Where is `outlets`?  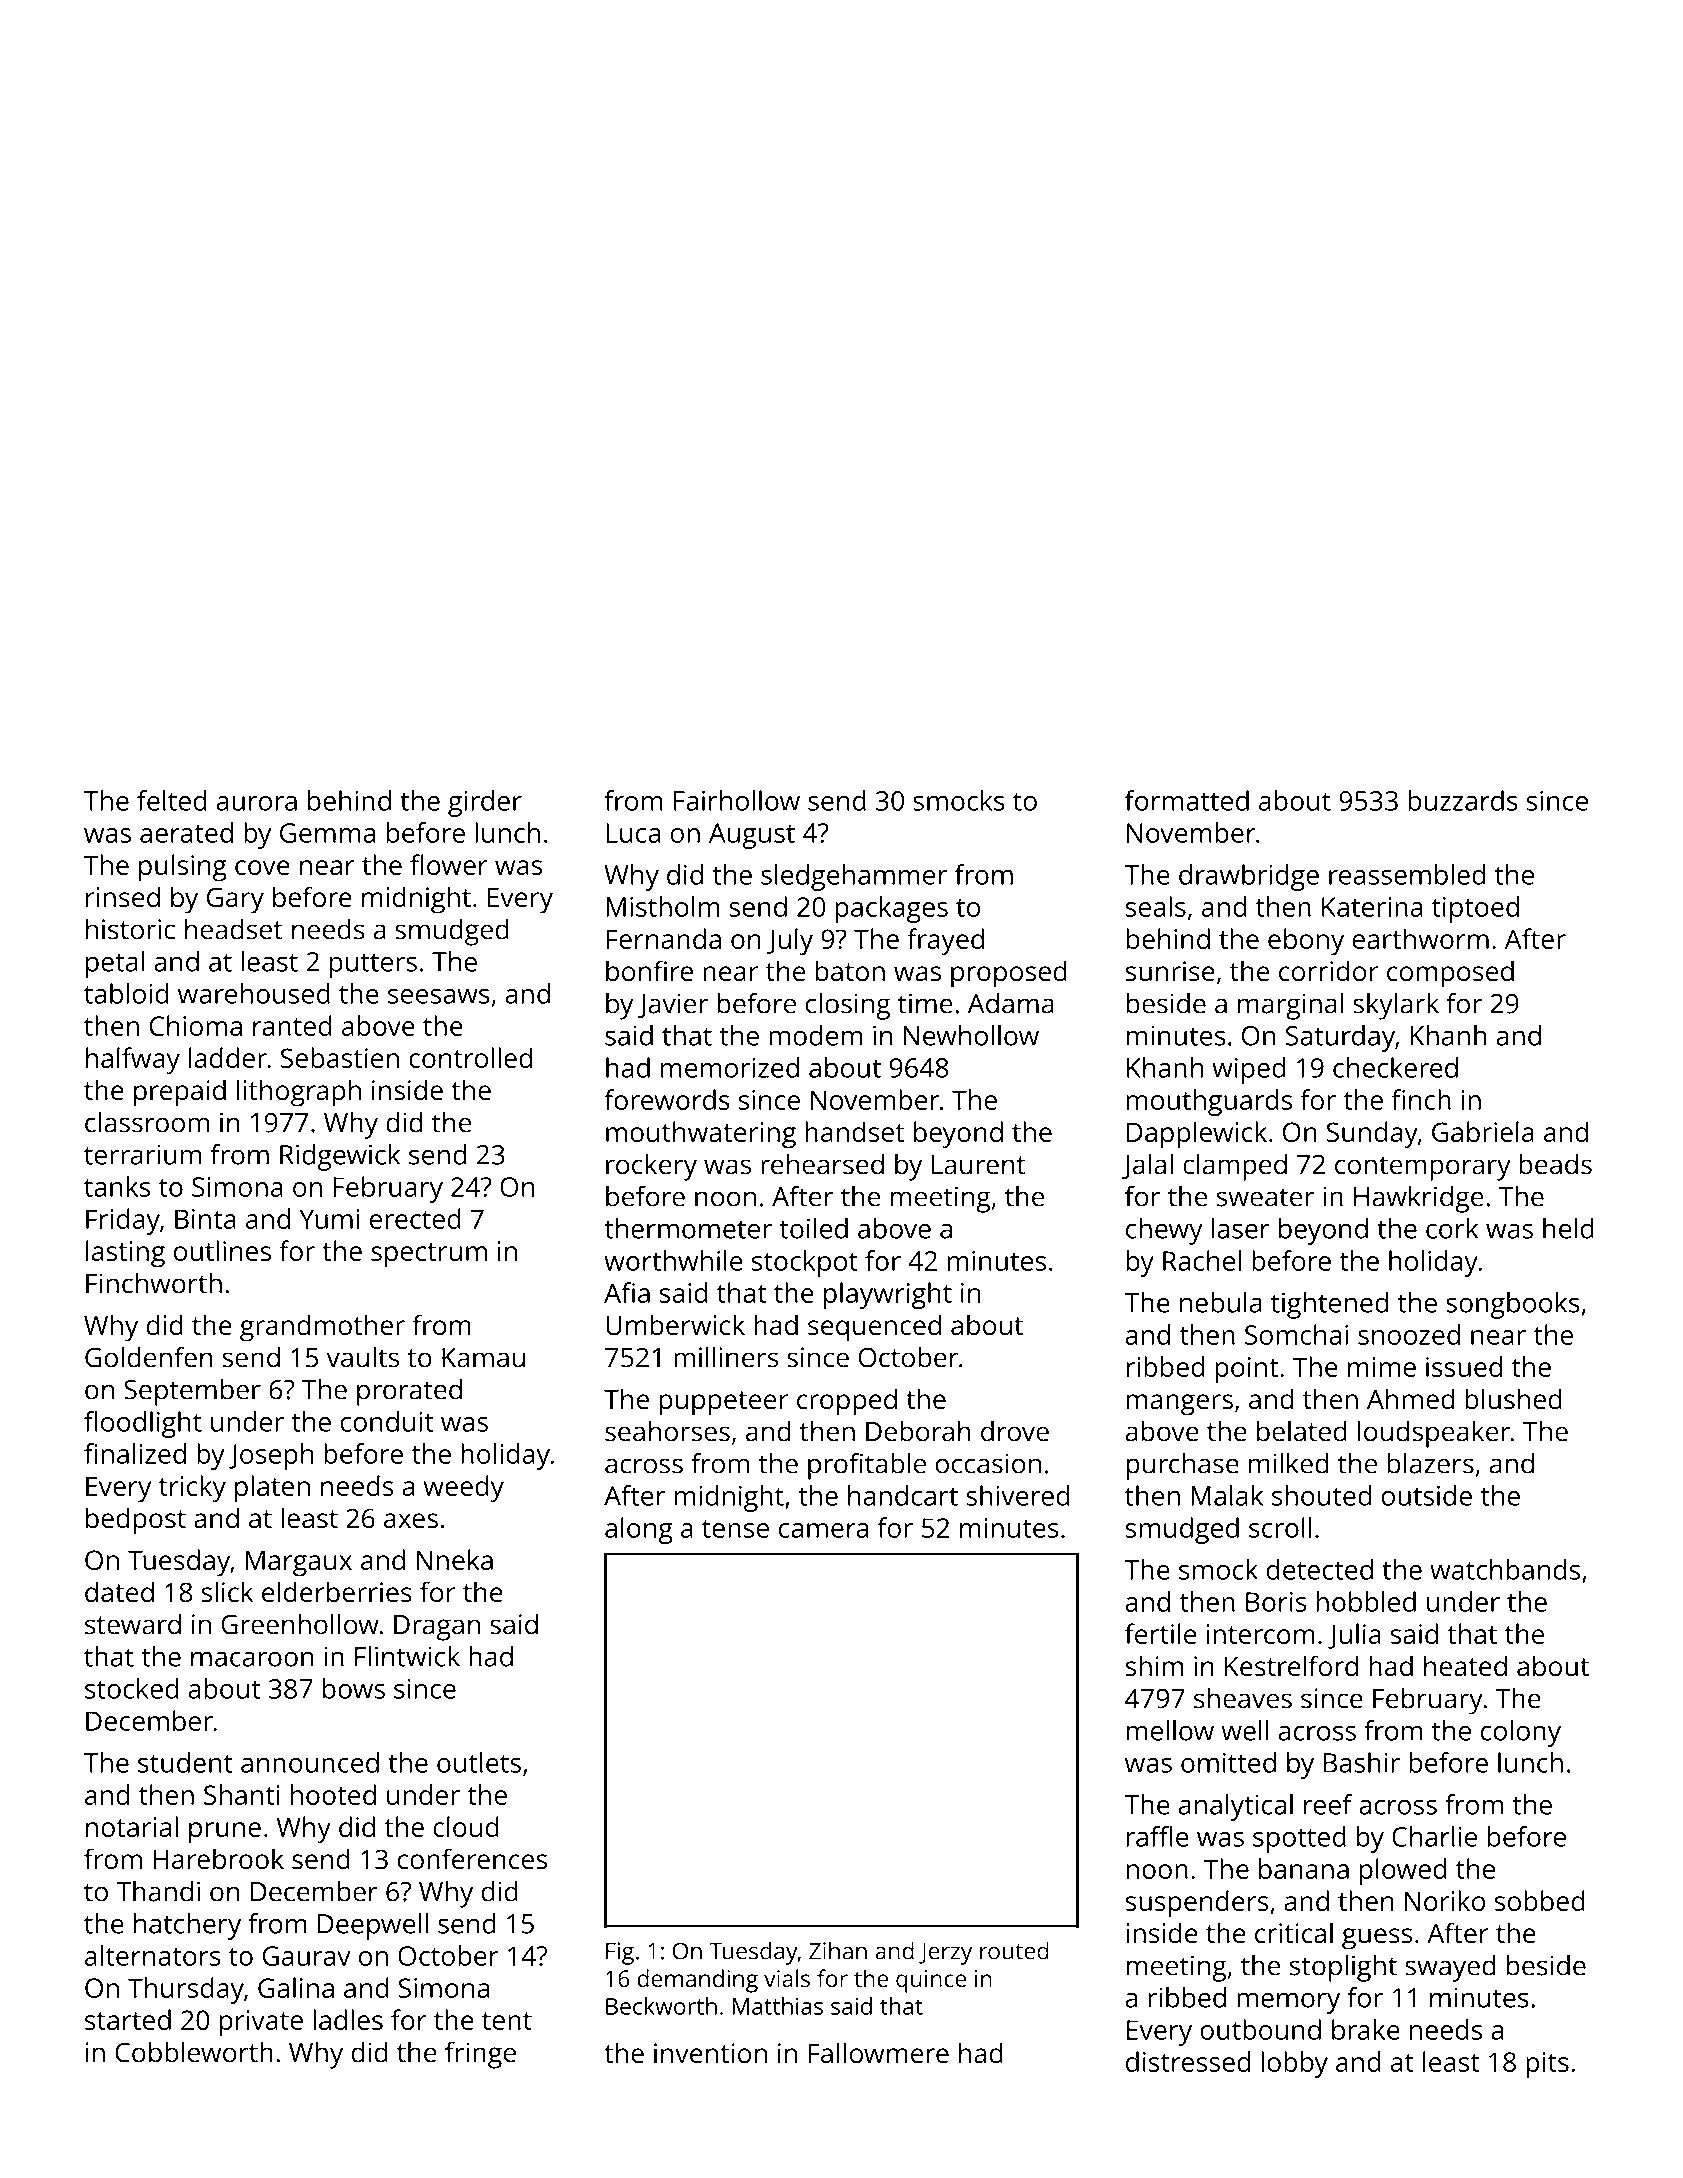
outlets is located at coordinates (479, 1762).
